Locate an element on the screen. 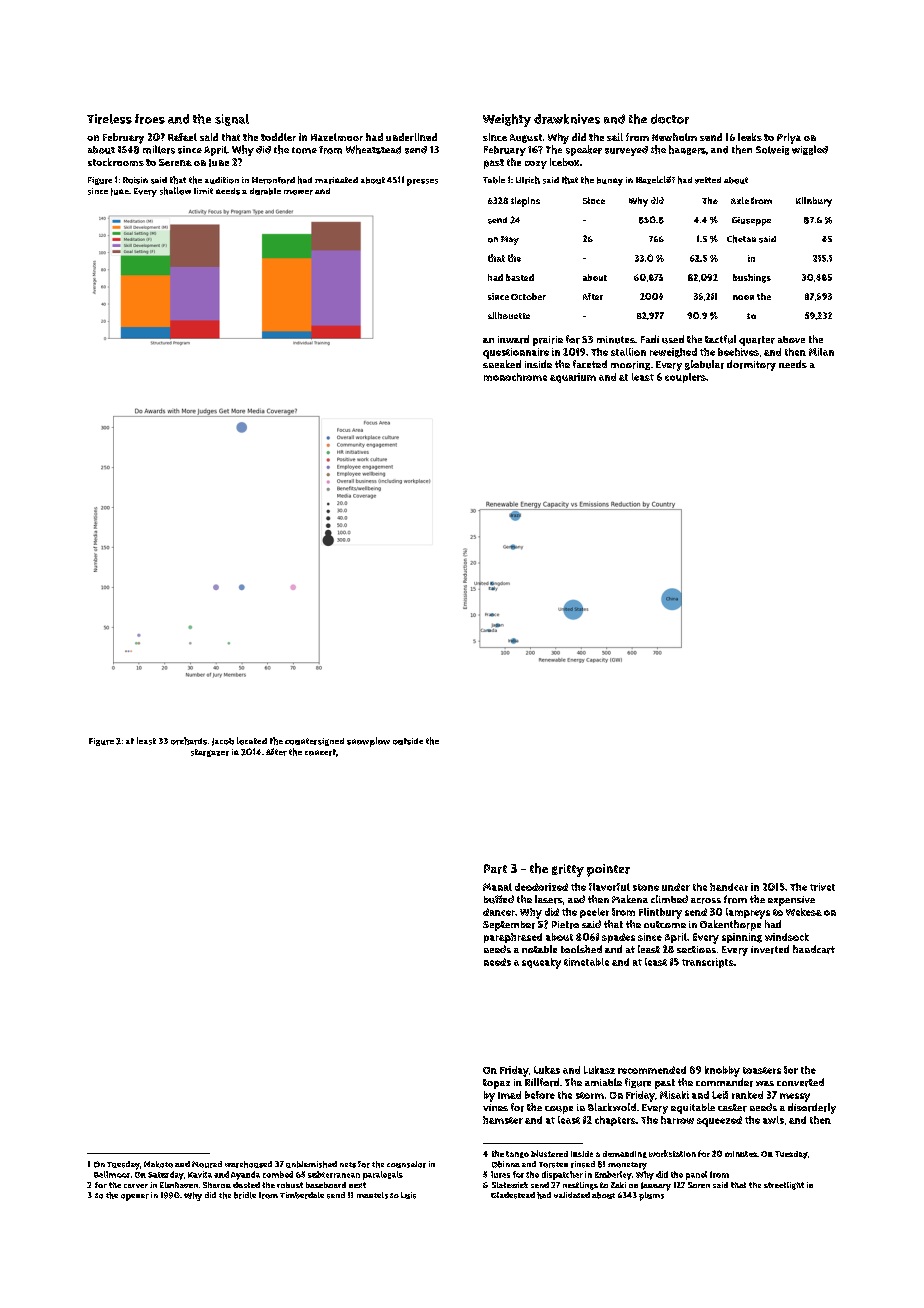  orchards is located at coordinates (189, 741).
